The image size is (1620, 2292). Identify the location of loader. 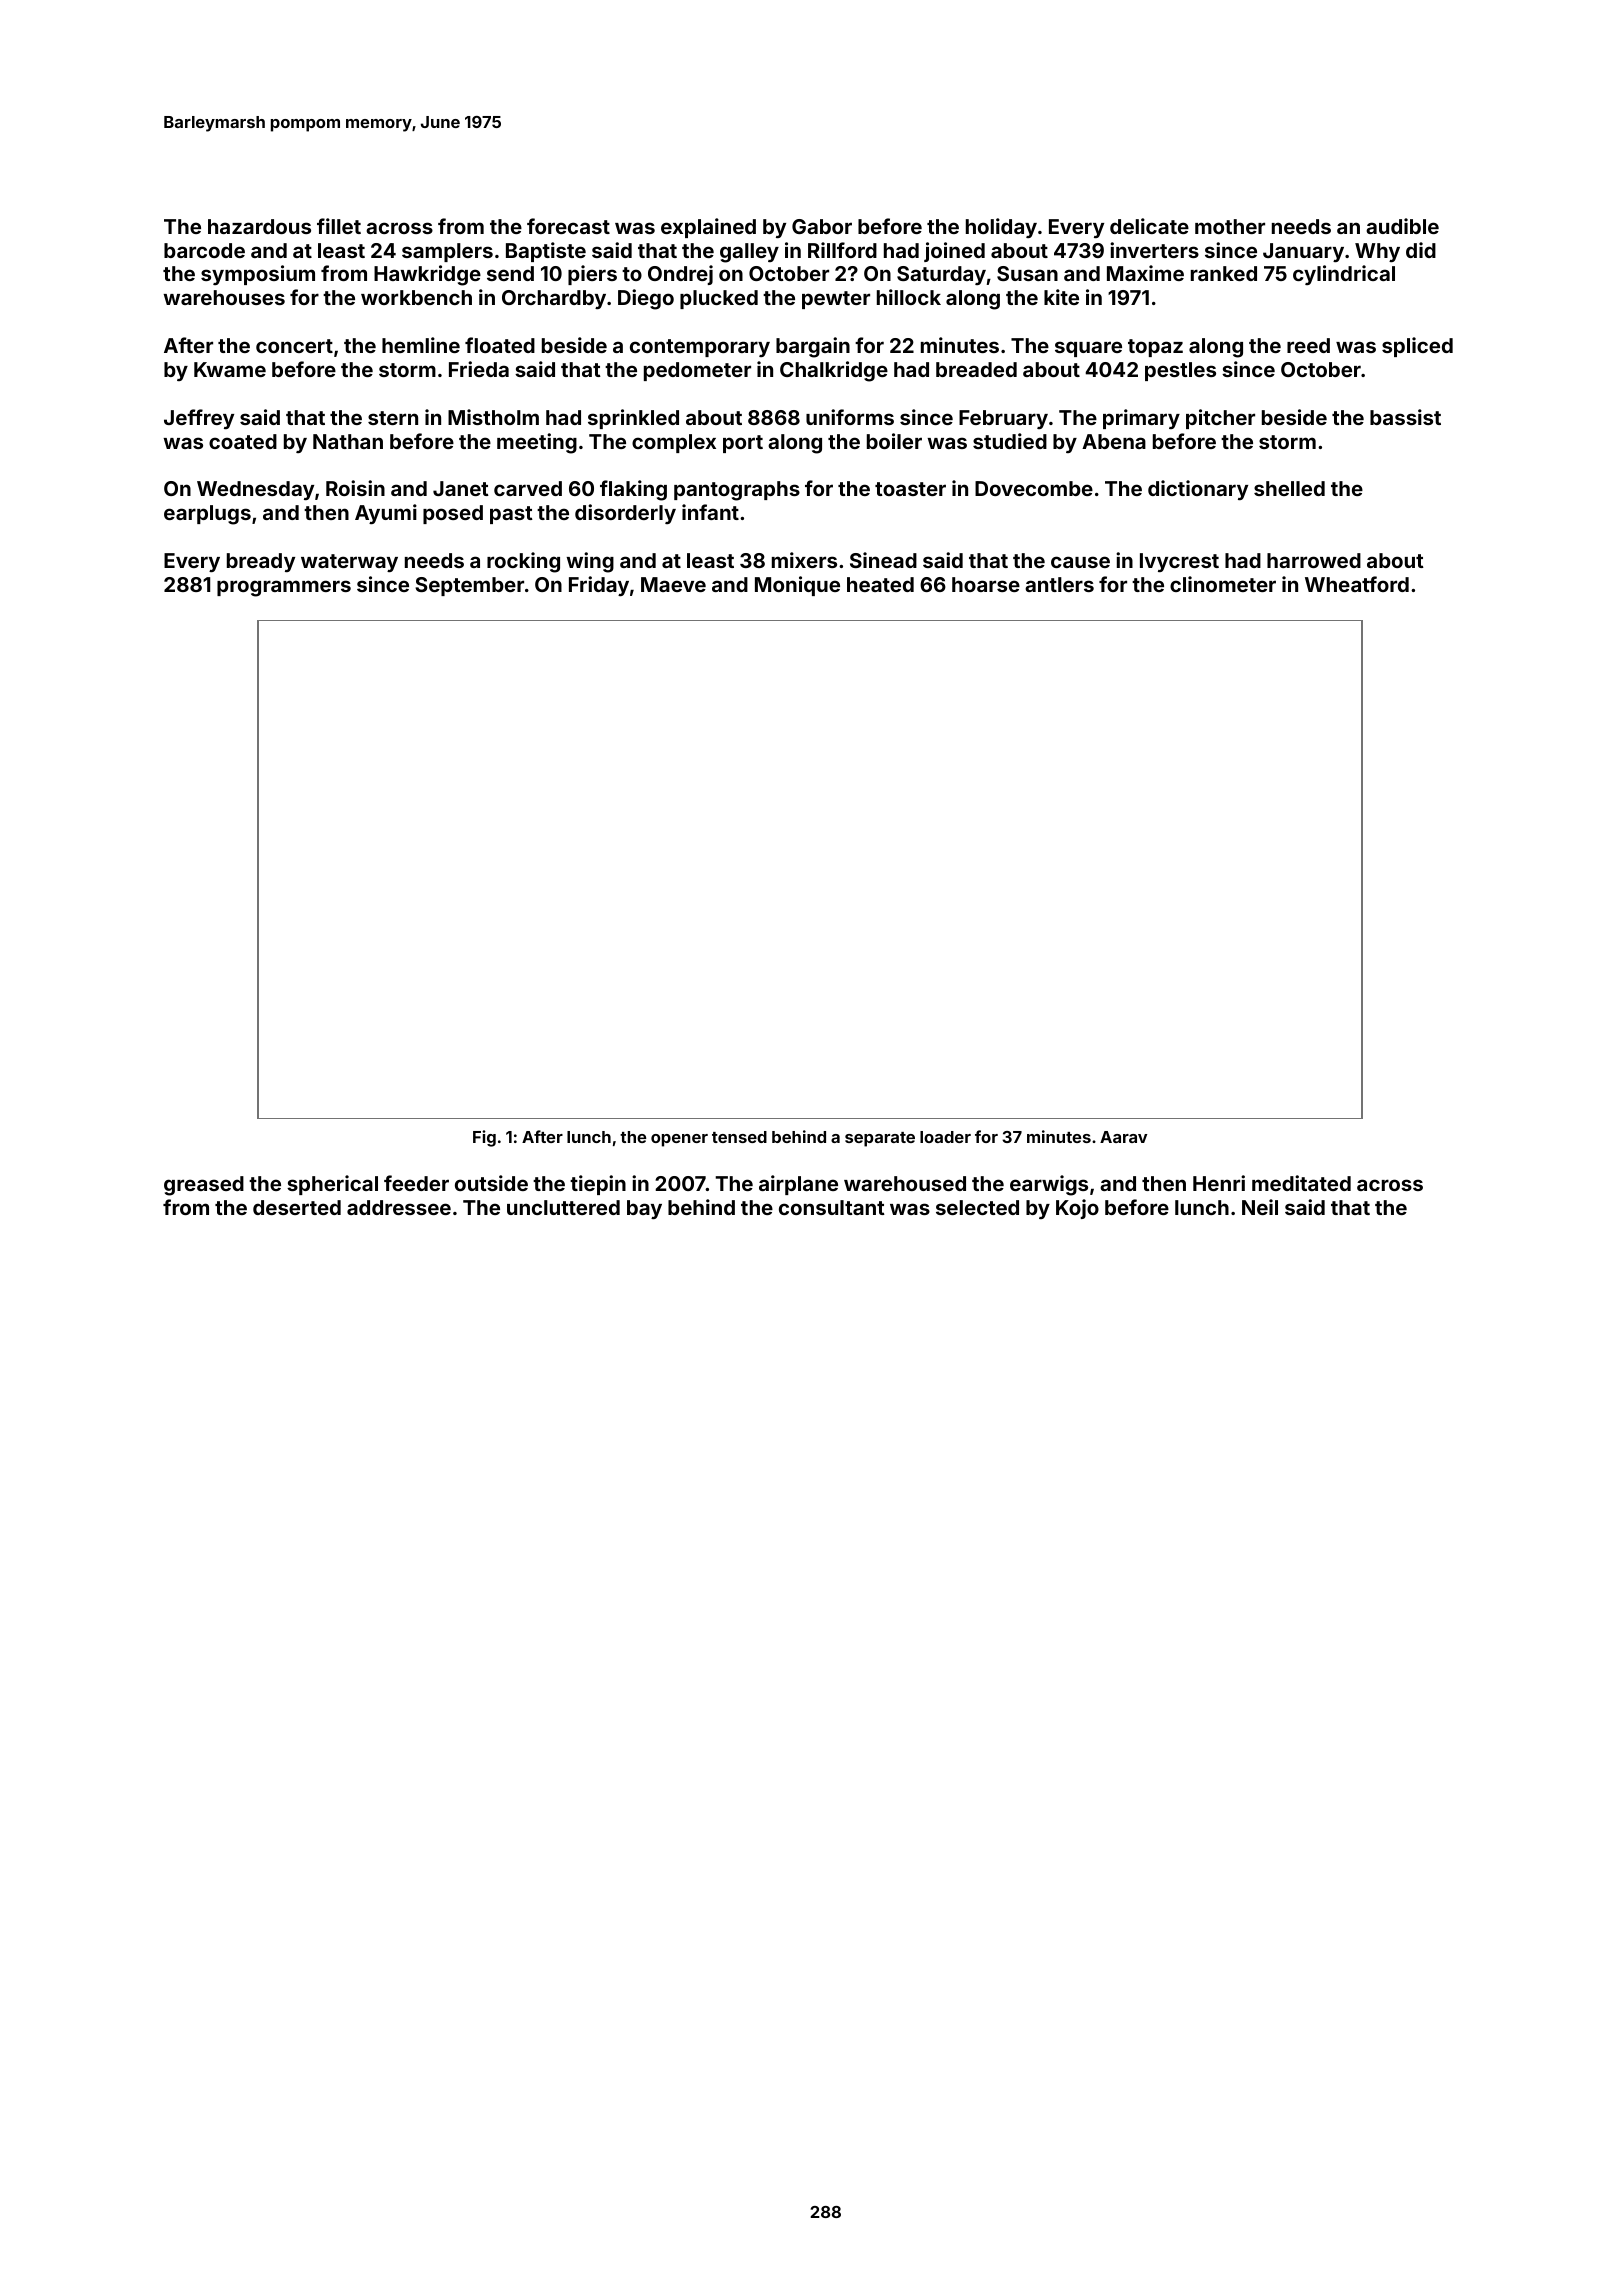
(945, 1137).
